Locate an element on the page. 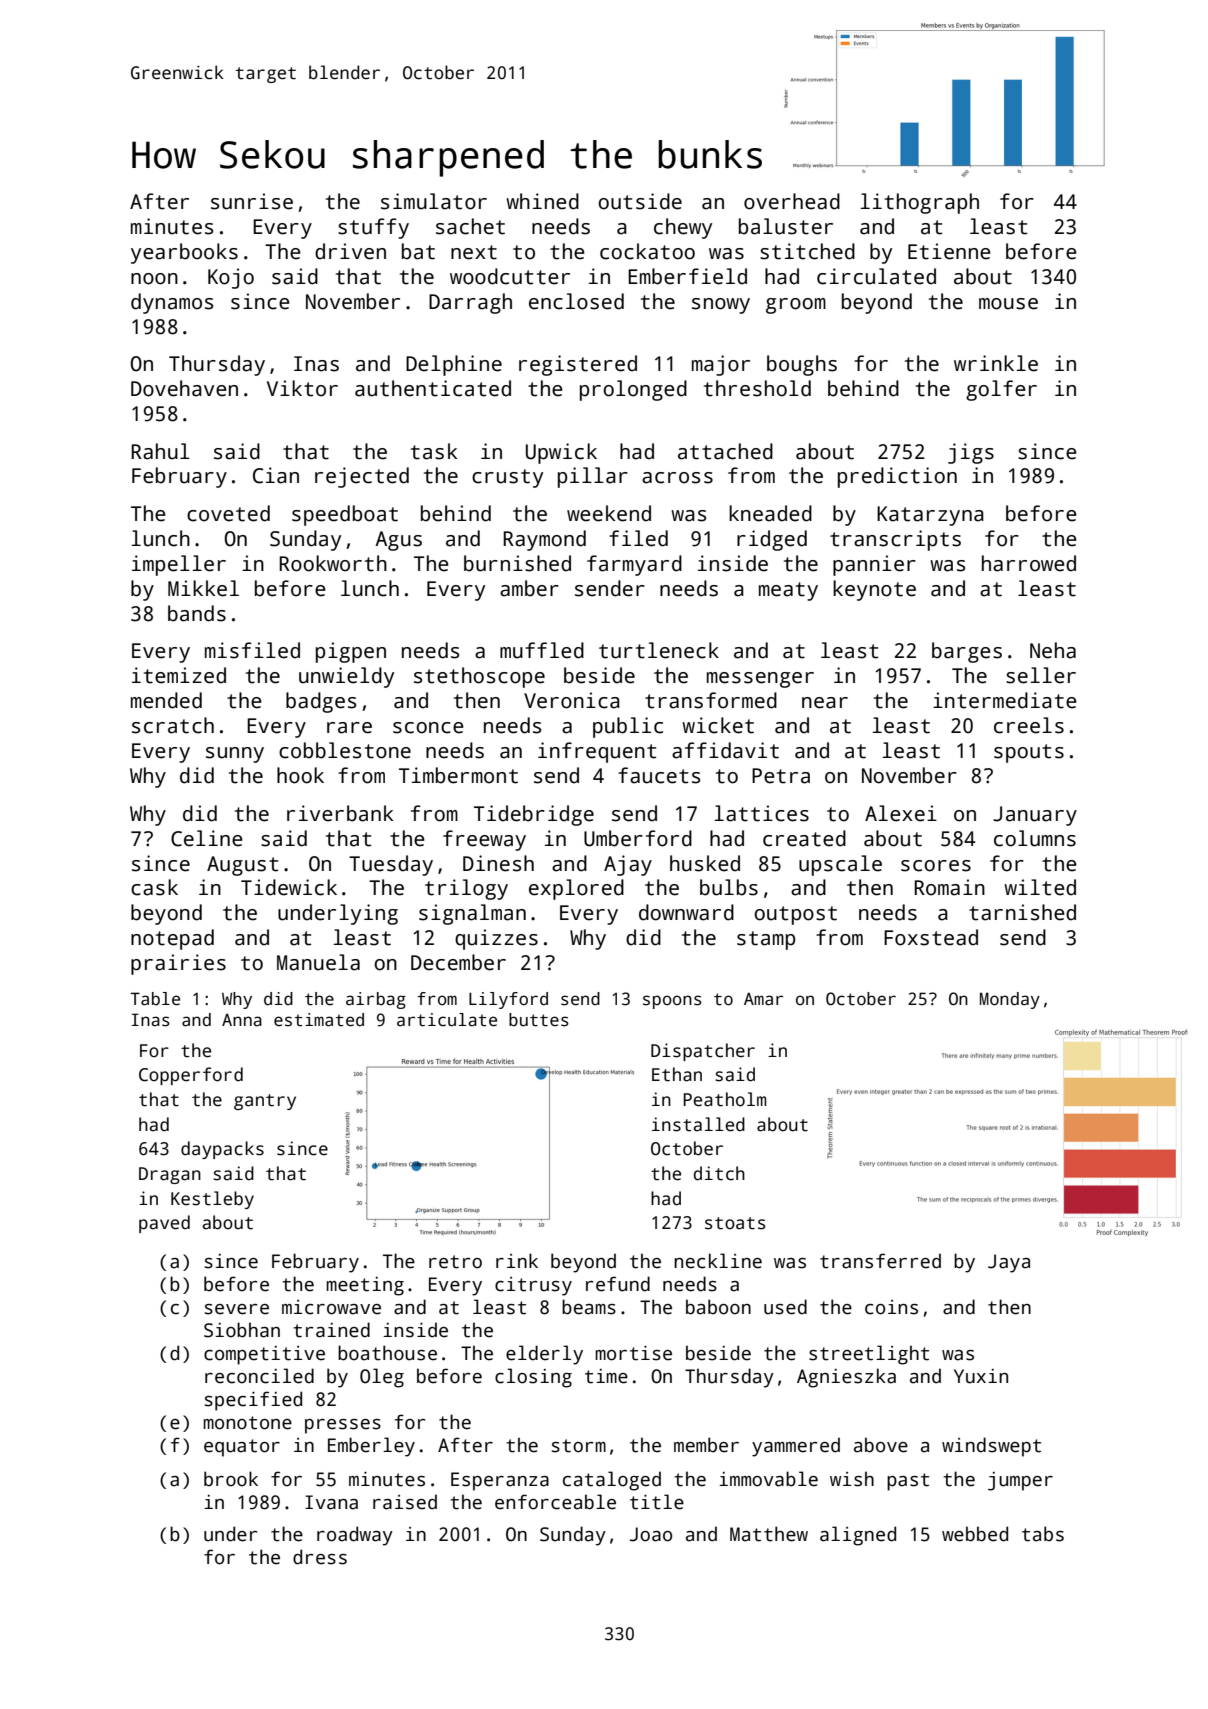  whined is located at coordinates (542, 201).
